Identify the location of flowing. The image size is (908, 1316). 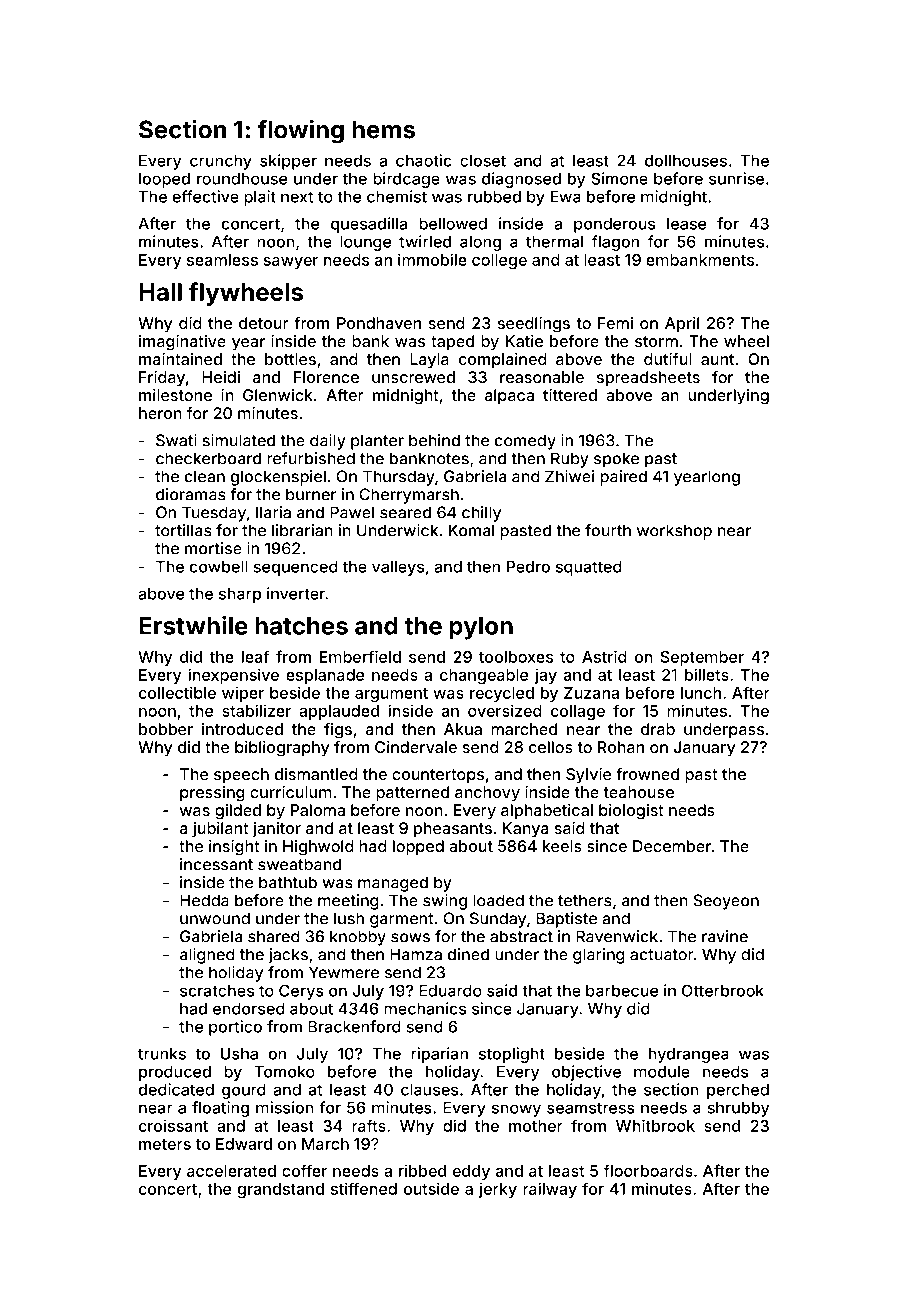
(300, 131).
